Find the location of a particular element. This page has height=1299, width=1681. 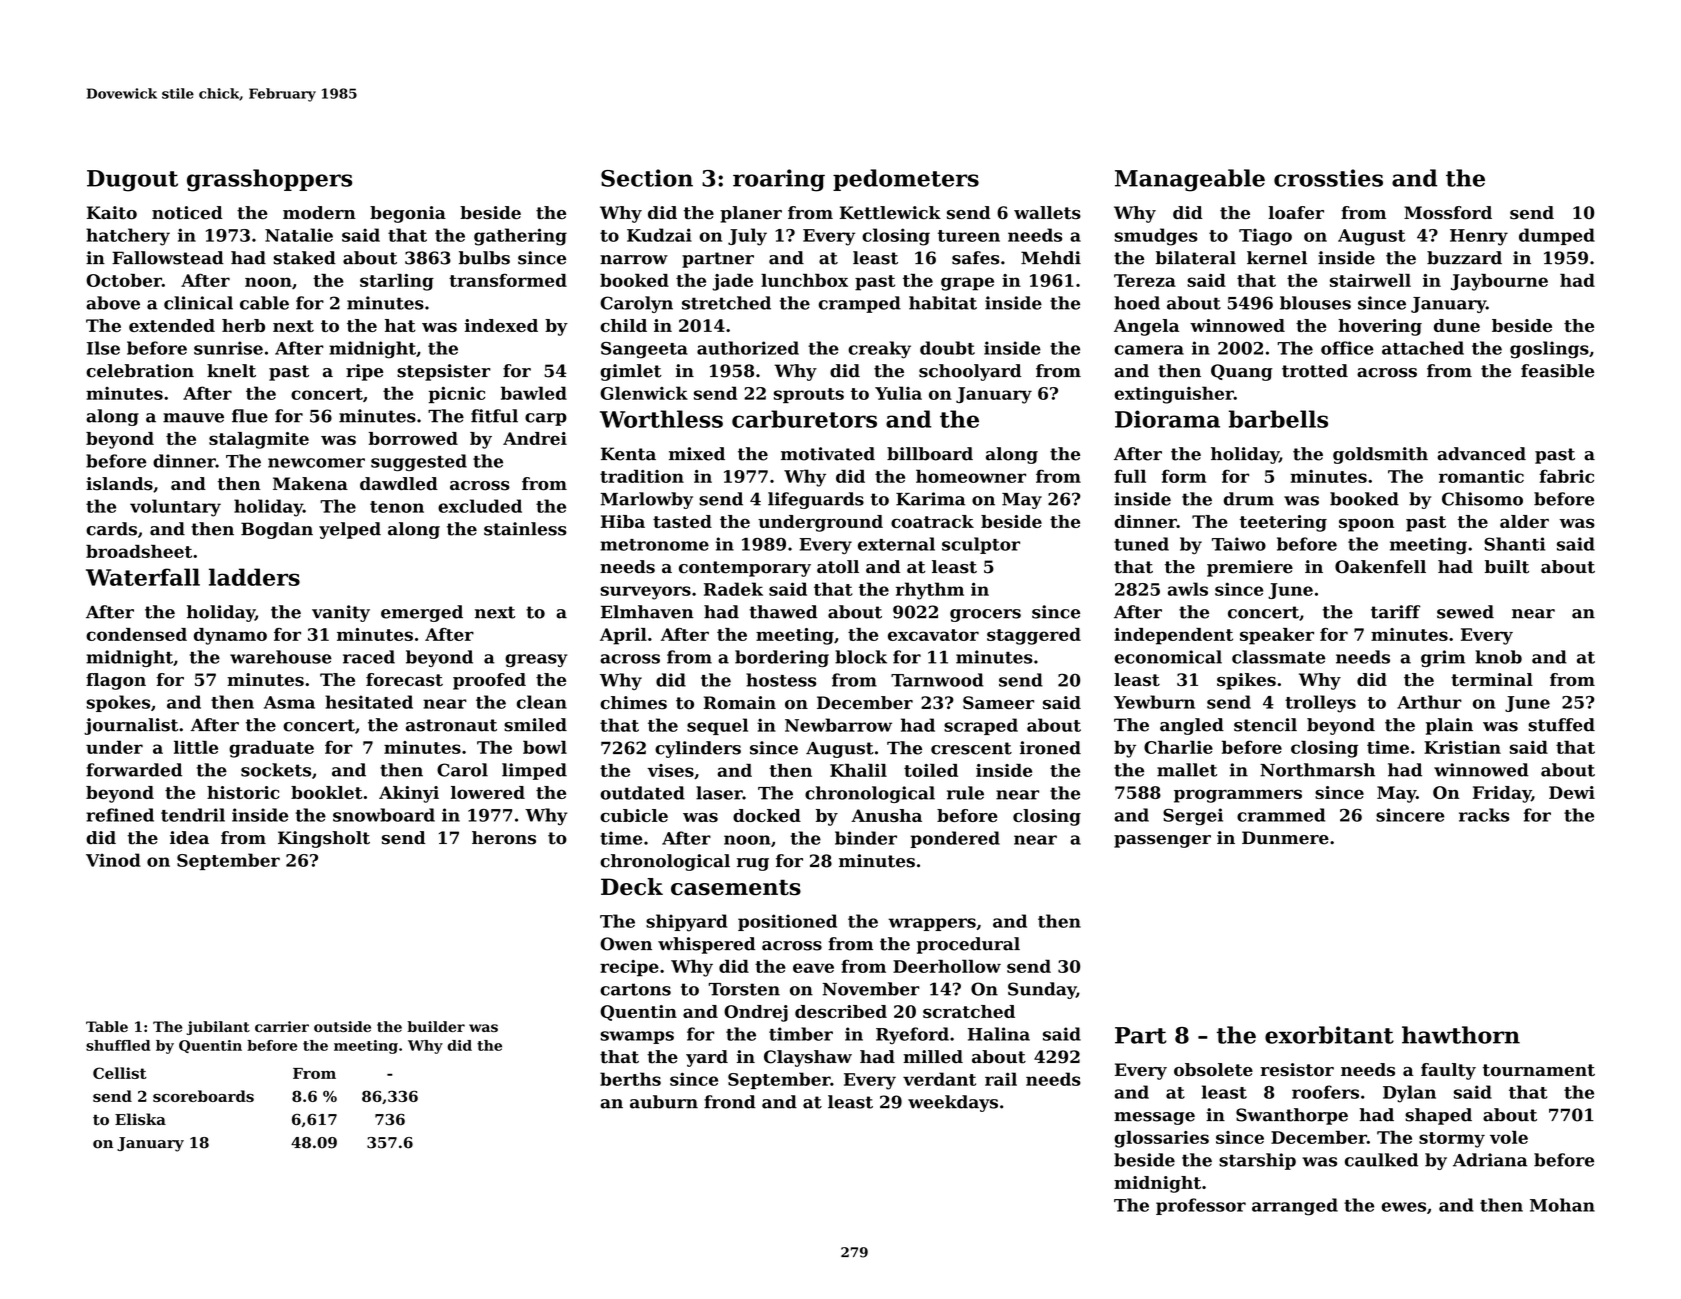

auburn is located at coordinates (664, 1102).
